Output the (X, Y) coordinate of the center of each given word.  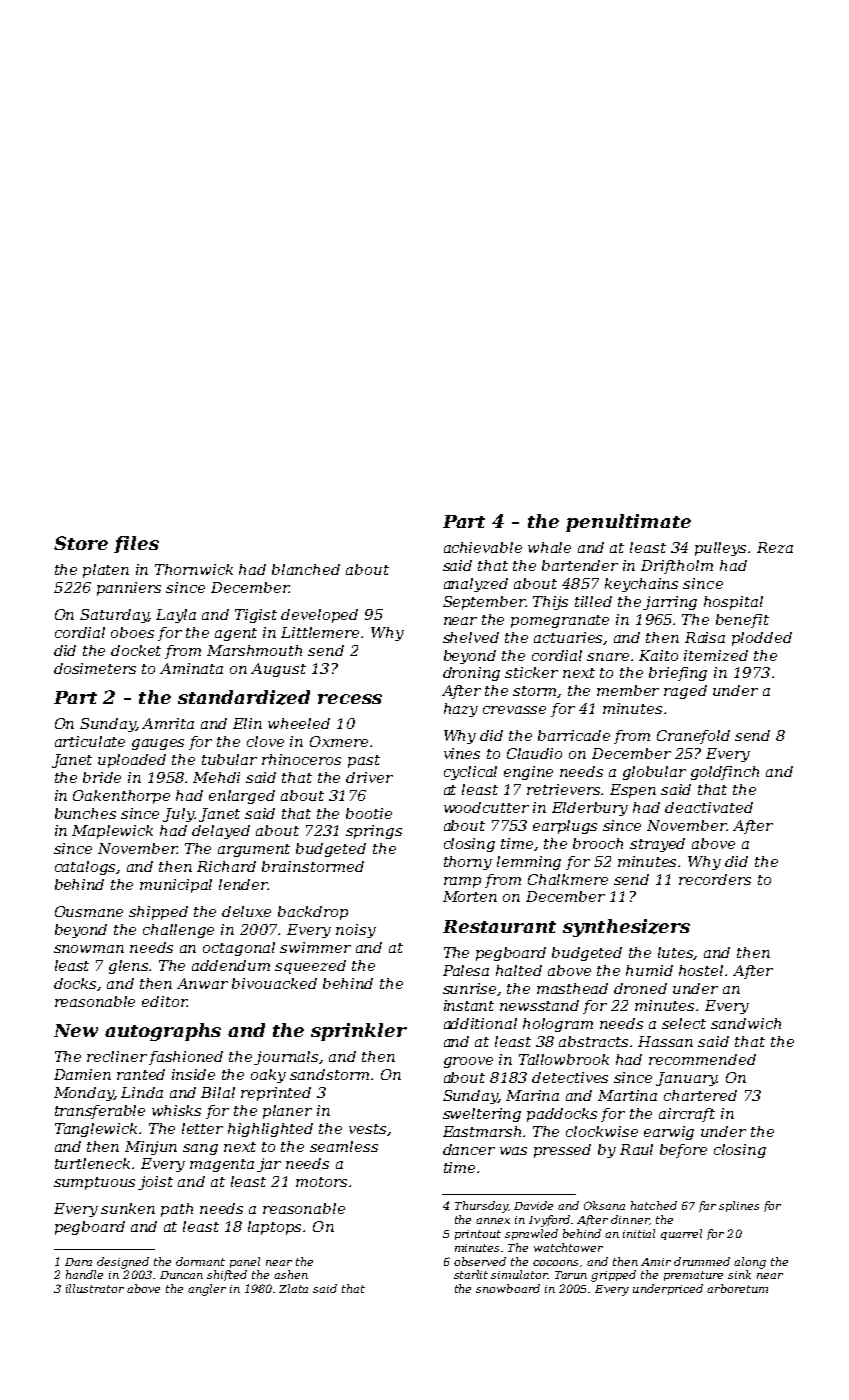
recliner (117, 1056)
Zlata (293, 1288)
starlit (471, 1274)
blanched (306, 569)
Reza (775, 547)
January (686, 1079)
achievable (483, 547)
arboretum (737, 1288)
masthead (572, 988)
